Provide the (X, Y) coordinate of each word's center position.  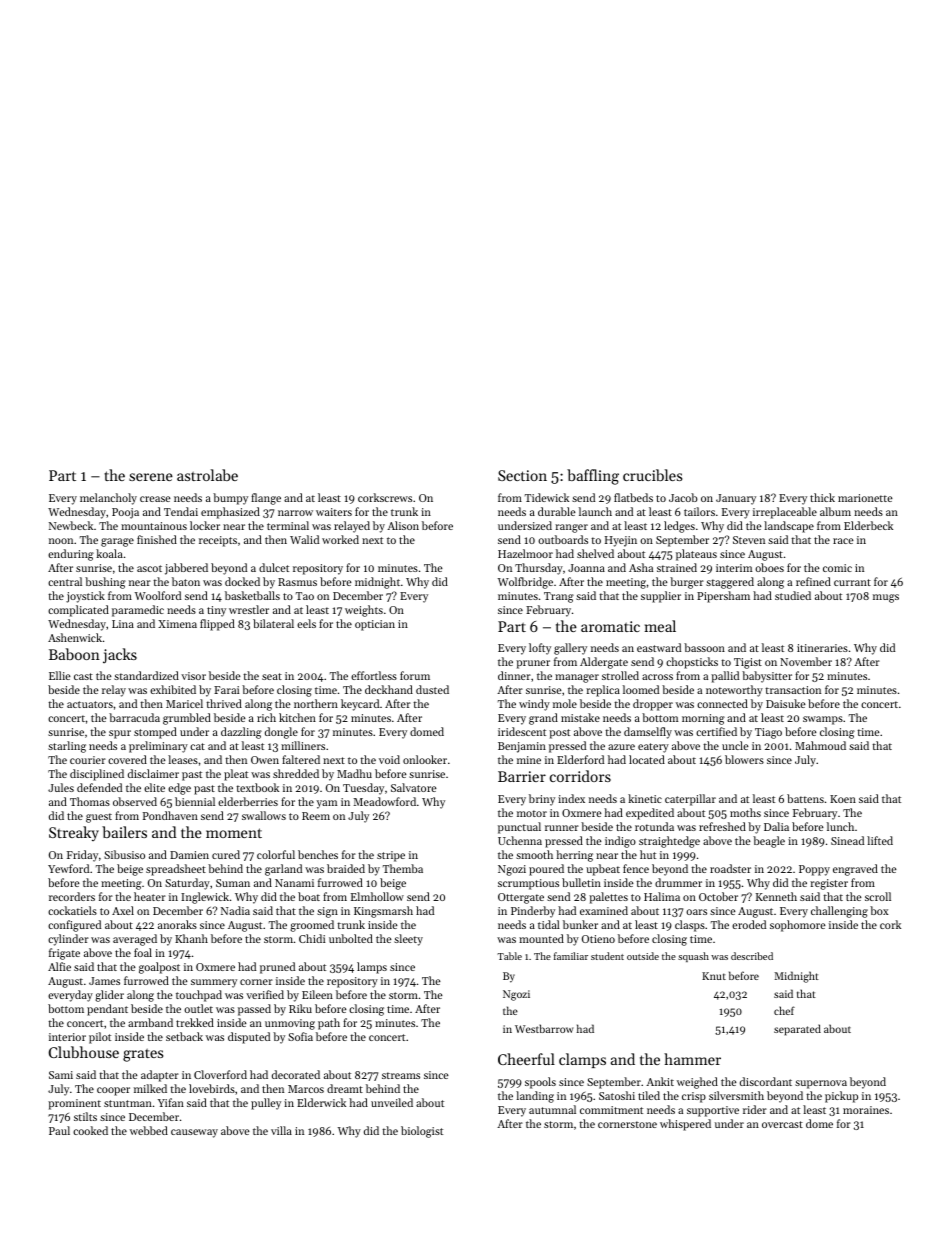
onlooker (425, 759)
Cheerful (526, 1059)
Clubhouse (84, 1052)
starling (67, 747)
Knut (714, 976)
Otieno (598, 939)
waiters (334, 512)
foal (143, 952)
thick (822, 497)
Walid (304, 539)
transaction (793, 690)
